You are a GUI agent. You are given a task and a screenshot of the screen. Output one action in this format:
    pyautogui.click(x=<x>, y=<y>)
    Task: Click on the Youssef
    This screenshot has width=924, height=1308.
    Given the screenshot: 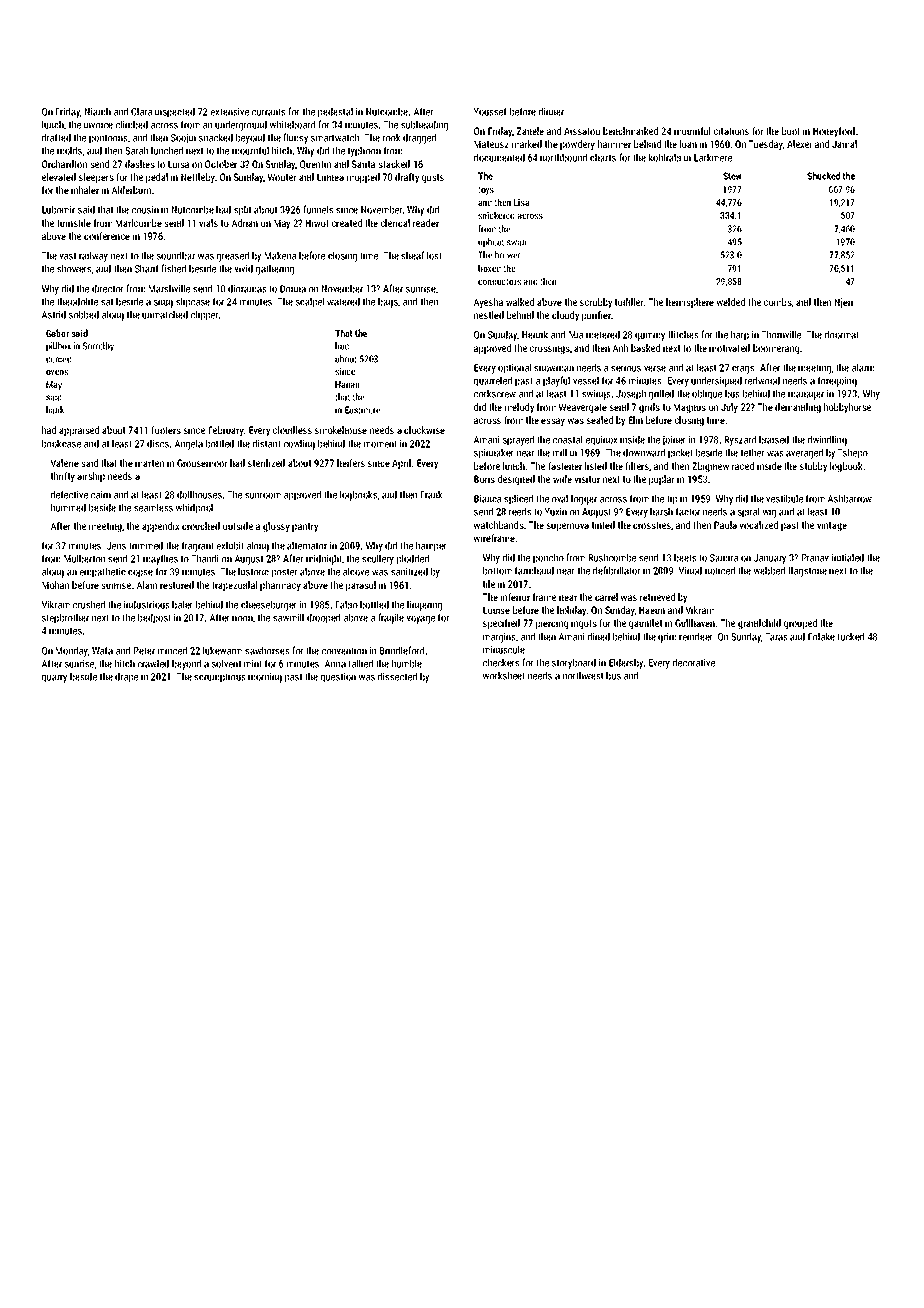 What is the action you would take?
    pyautogui.click(x=490, y=111)
